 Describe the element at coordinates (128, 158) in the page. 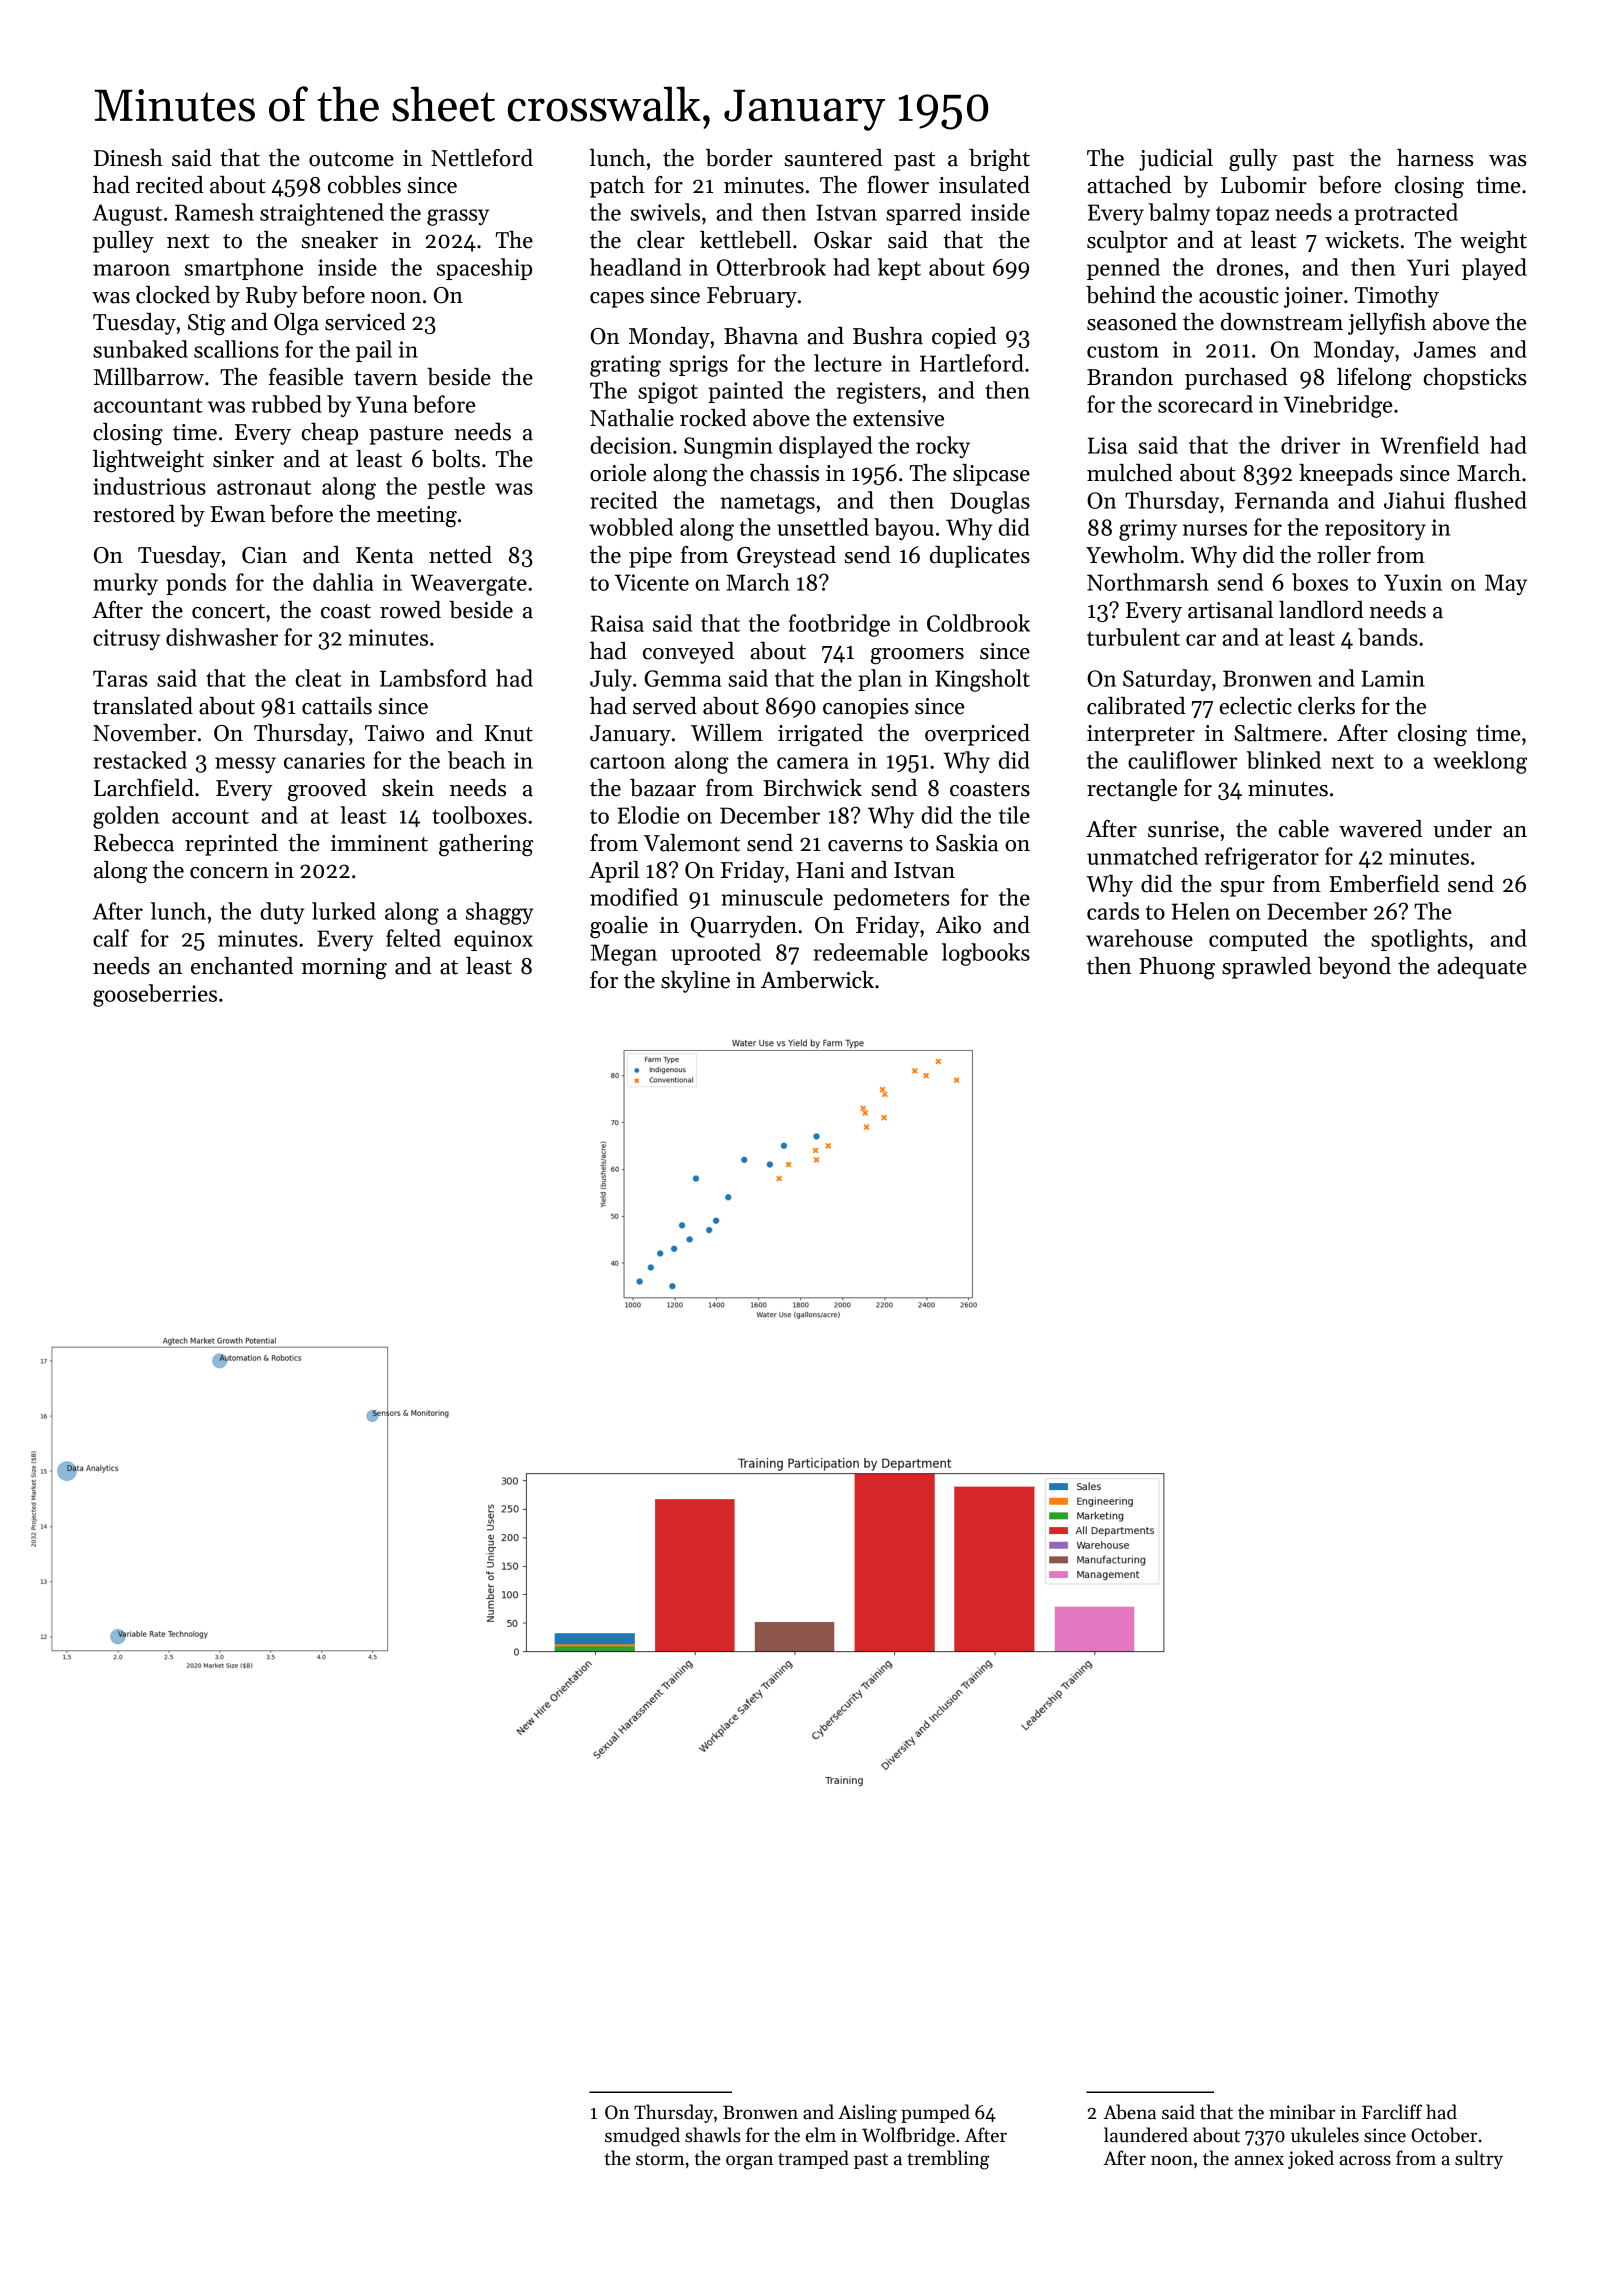

I see `Dinesh` at that location.
